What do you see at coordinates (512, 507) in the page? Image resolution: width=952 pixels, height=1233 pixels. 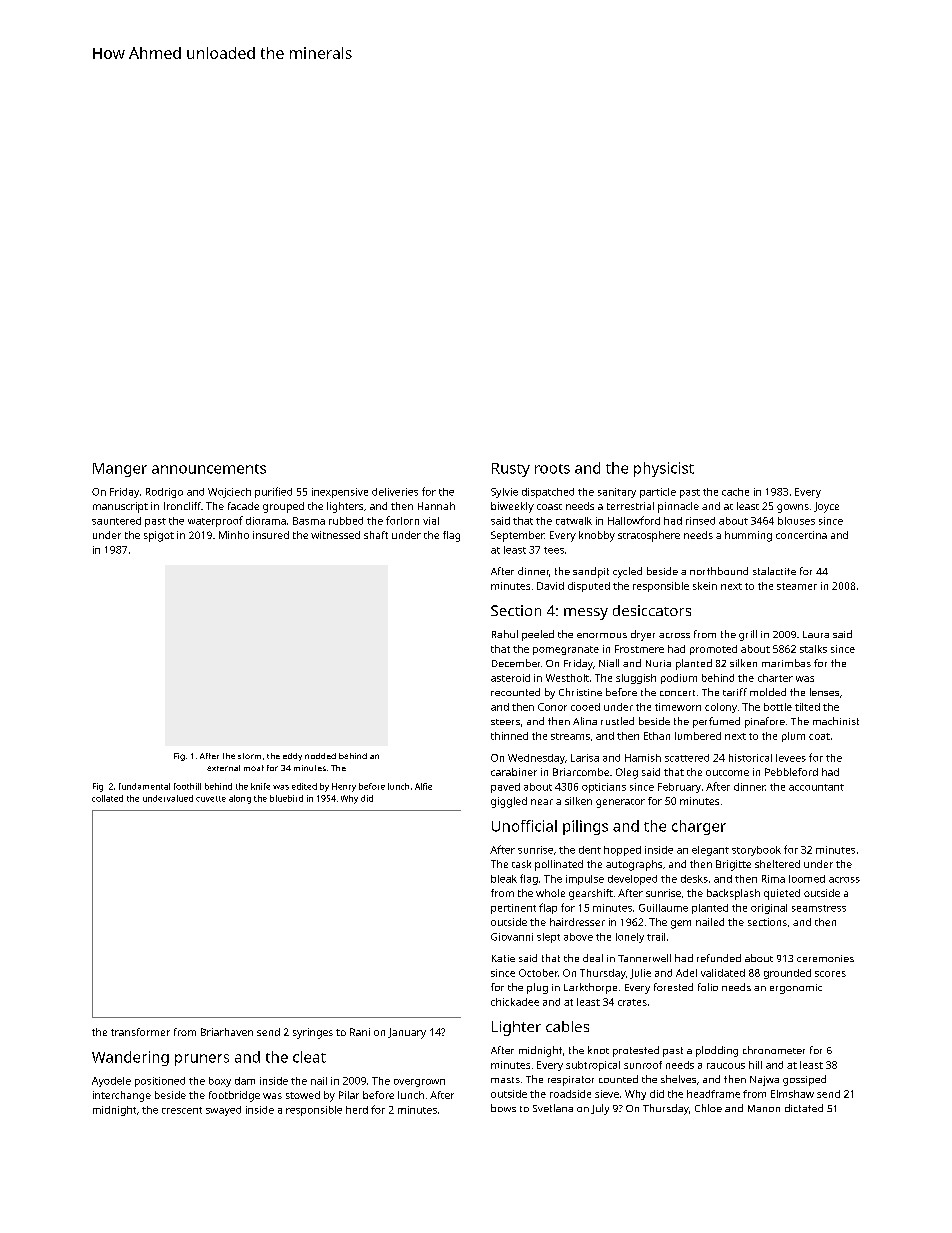 I see `biweekly` at bounding box center [512, 507].
